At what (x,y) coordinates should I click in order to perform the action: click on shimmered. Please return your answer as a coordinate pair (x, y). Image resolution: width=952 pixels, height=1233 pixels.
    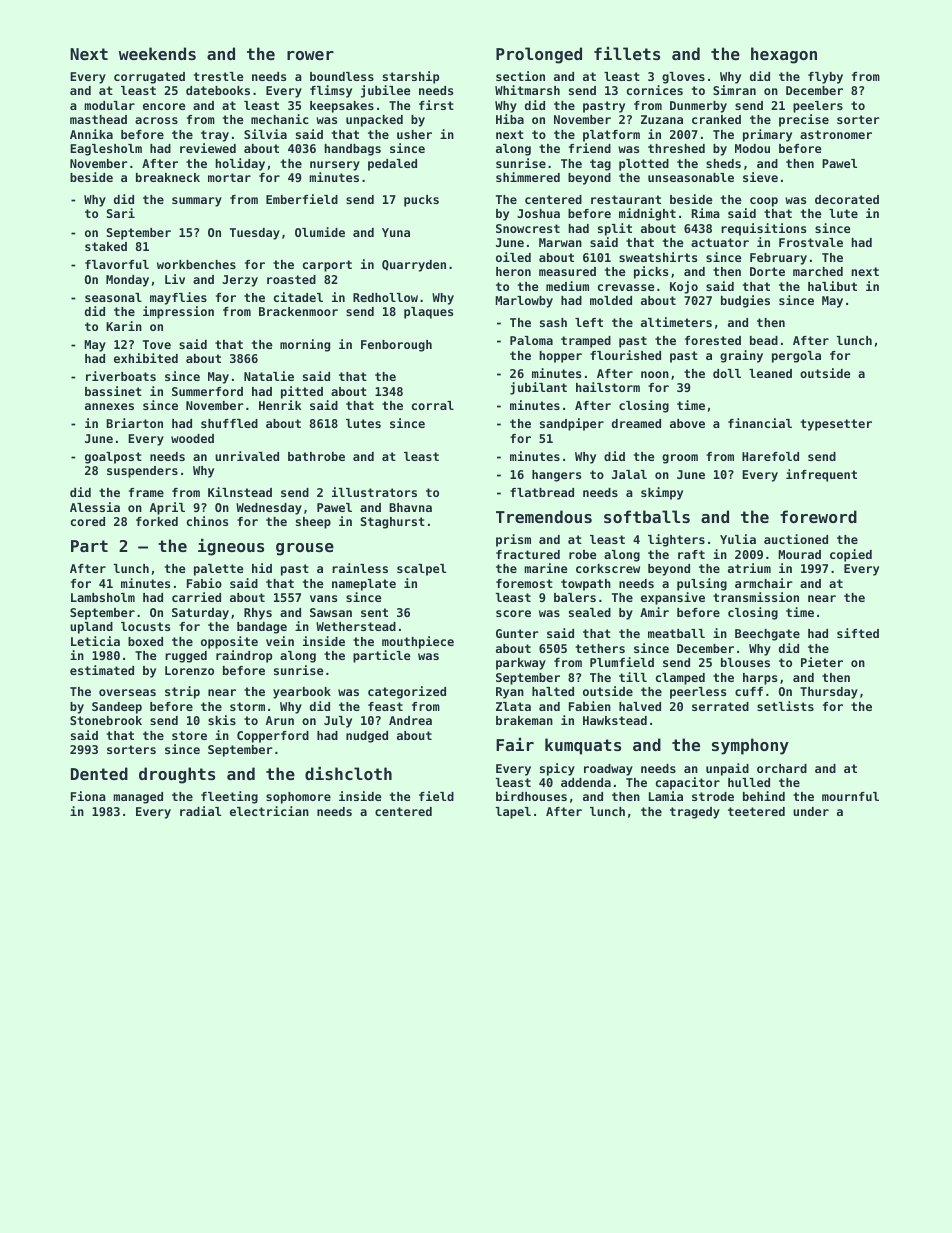
    Looking at the image, I should click on (528, 177).
